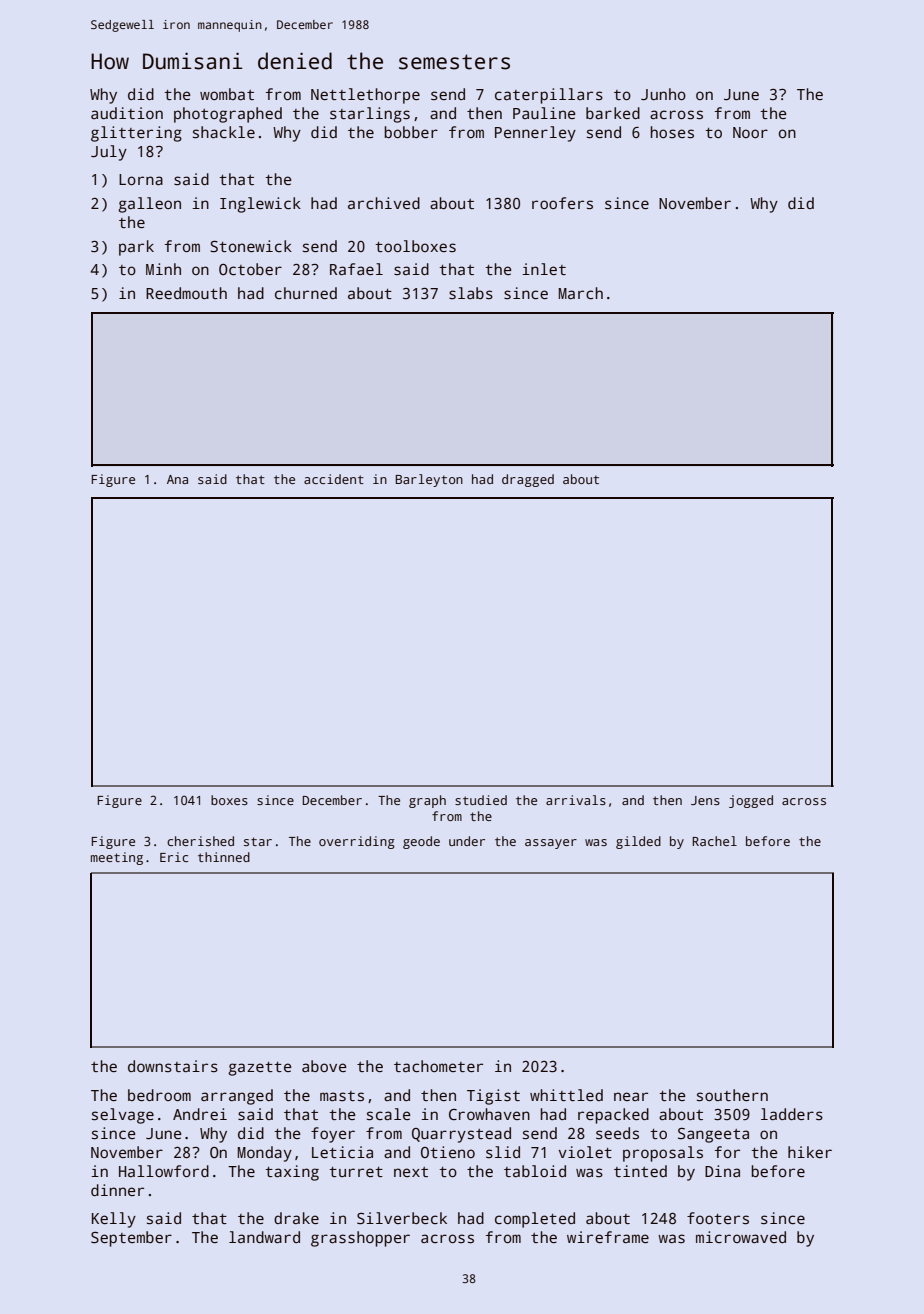 The image size is (924, 1314). Describe the element at coordinates (123, 1116) in the document. I see `selvage` at that location.
